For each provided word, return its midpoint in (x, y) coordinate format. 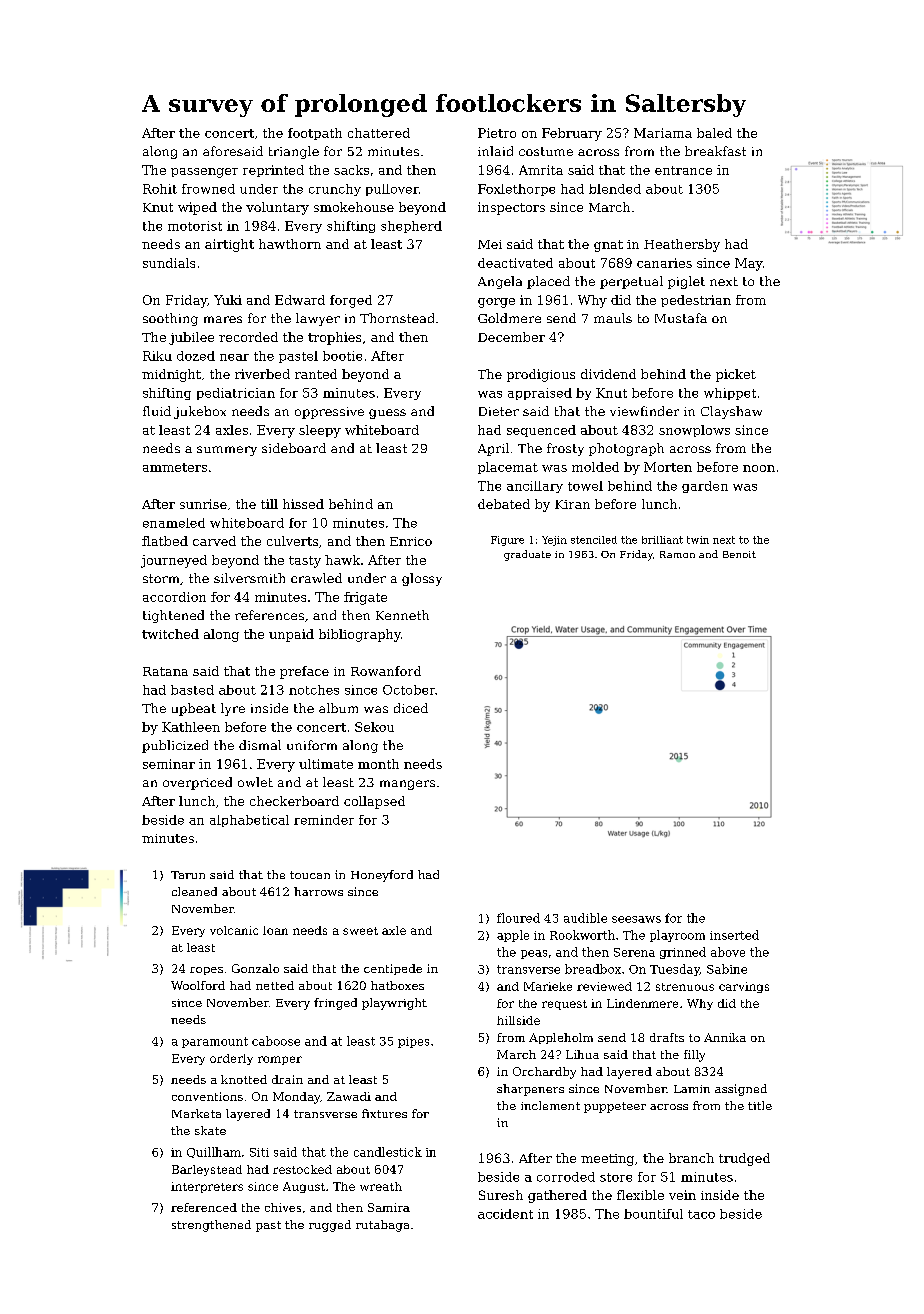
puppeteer (615, 1107)
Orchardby (544, 1073)
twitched (170, 634)
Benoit (739, 554)
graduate (527, 555)
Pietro (497, 133)
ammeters (175, 467)
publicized (175, 746)
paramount (215, 1042)
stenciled (594, 540)
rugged (330, 1226)
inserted (734, 935)
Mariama (663, 133)
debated (504, 504)
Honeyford (382, 876)
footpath (315, 134)
